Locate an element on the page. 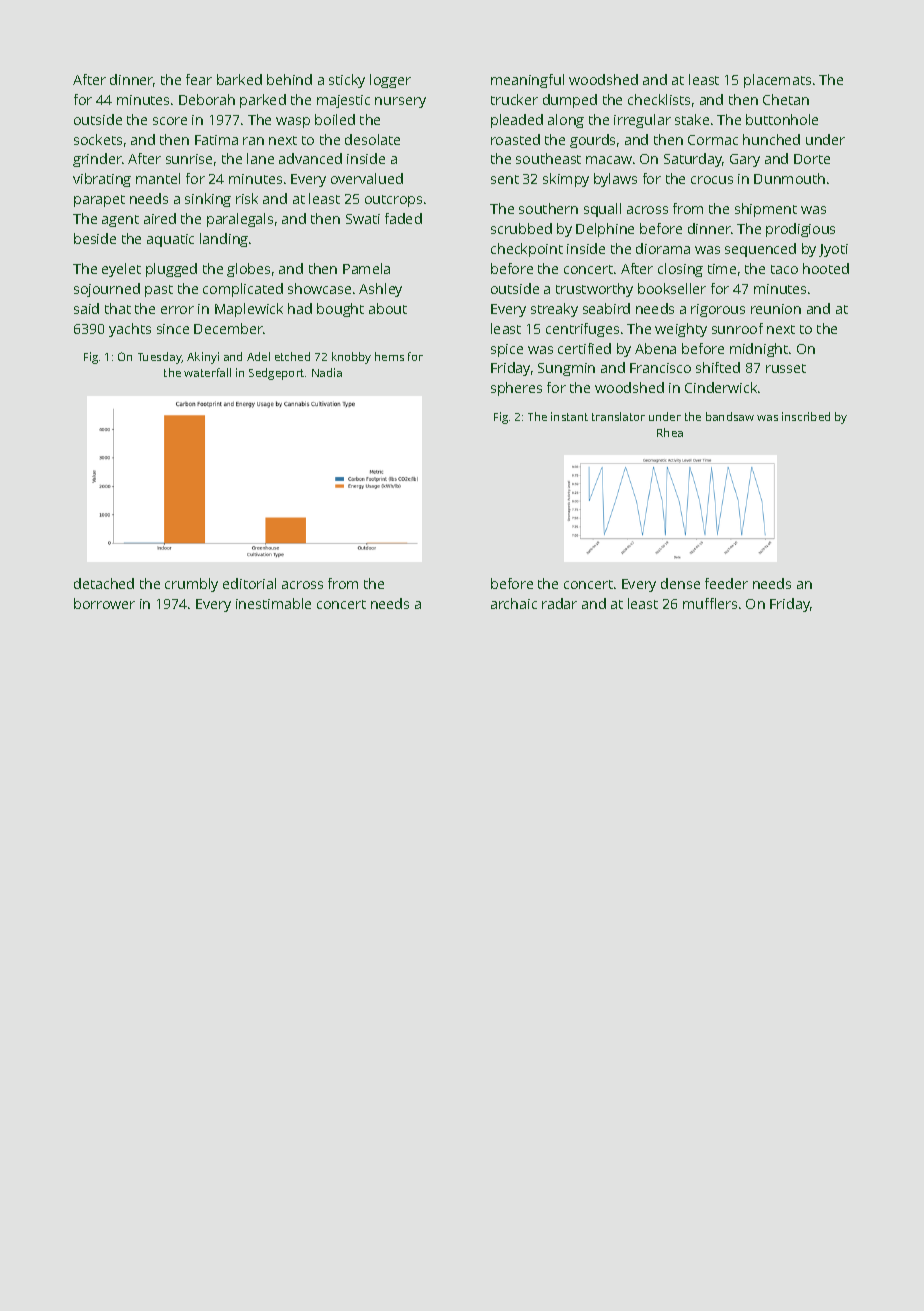  squall is located at coordinates (602, 210).
